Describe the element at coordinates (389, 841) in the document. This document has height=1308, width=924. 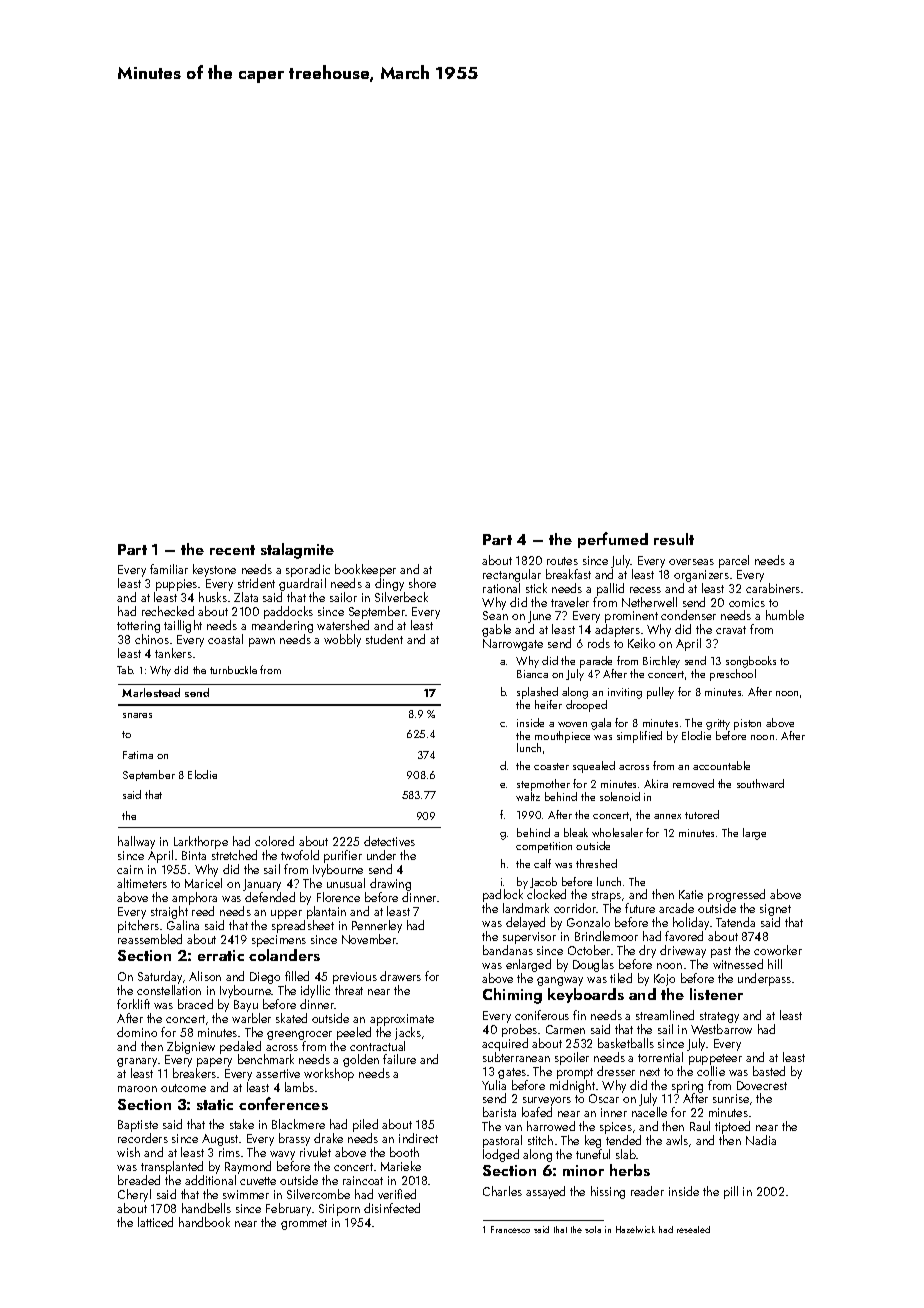
I see `detectives` at that location.
